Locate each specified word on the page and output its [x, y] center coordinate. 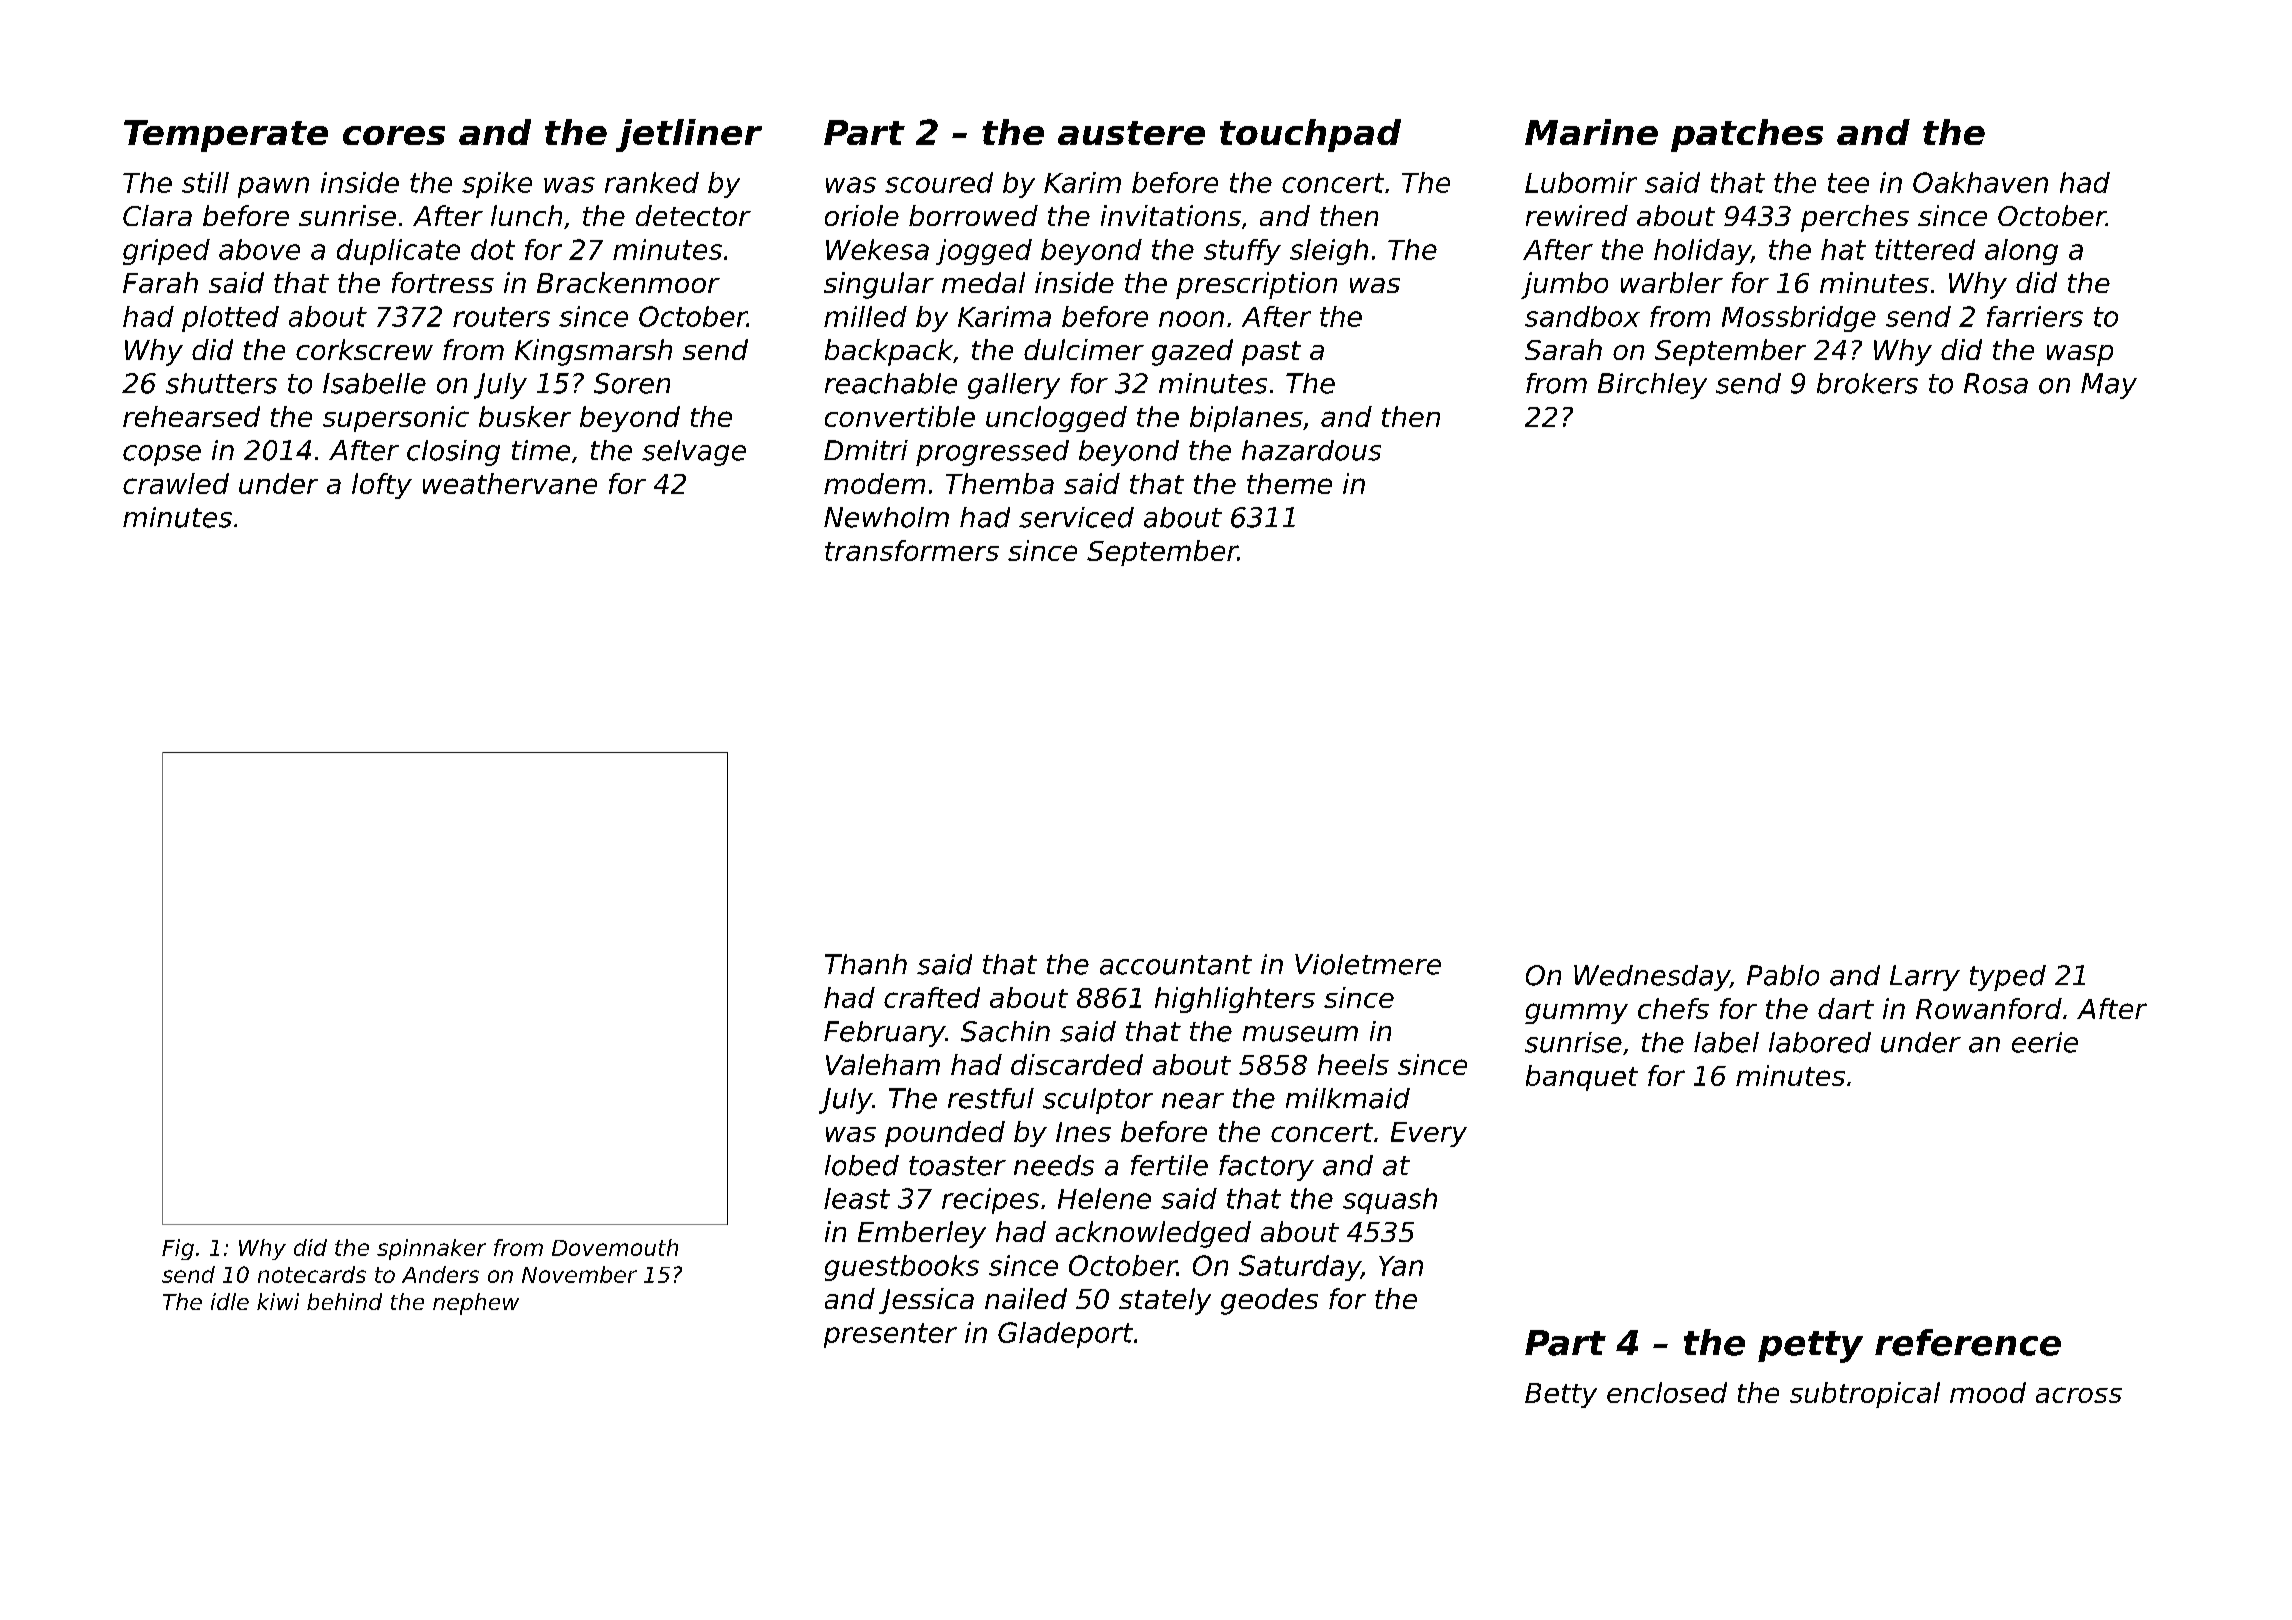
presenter [890, 1335]
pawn [273, 187]
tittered [1925, 249]
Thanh [866, 964]
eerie [2045, 1042]
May [2109, 386]
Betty [1561, 1395]
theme [1289, 483]
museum [1300, 1034]
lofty [382, 486]
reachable [891, 383]
